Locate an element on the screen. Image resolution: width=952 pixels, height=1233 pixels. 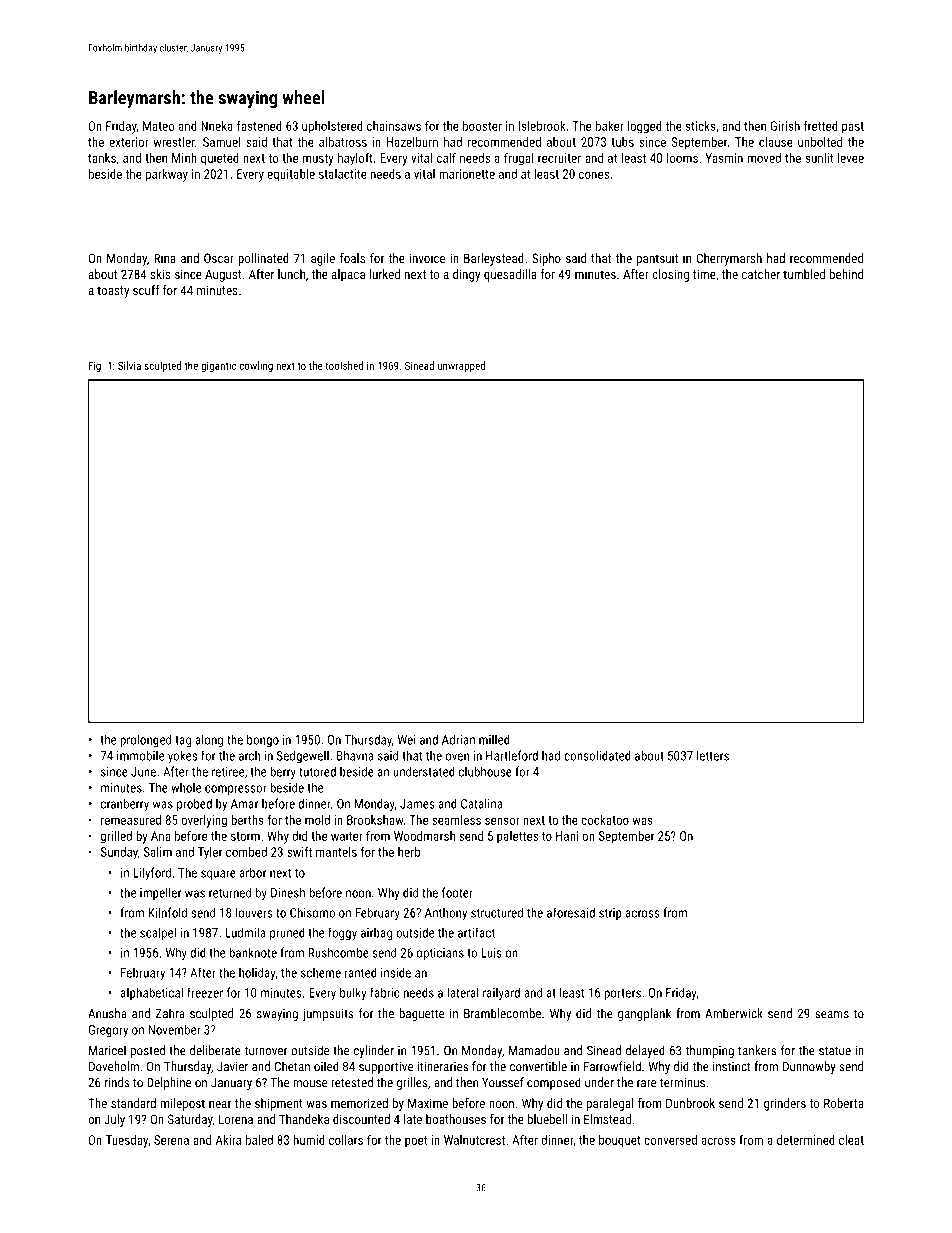
Sunday is located at coordinates (119, 853).
